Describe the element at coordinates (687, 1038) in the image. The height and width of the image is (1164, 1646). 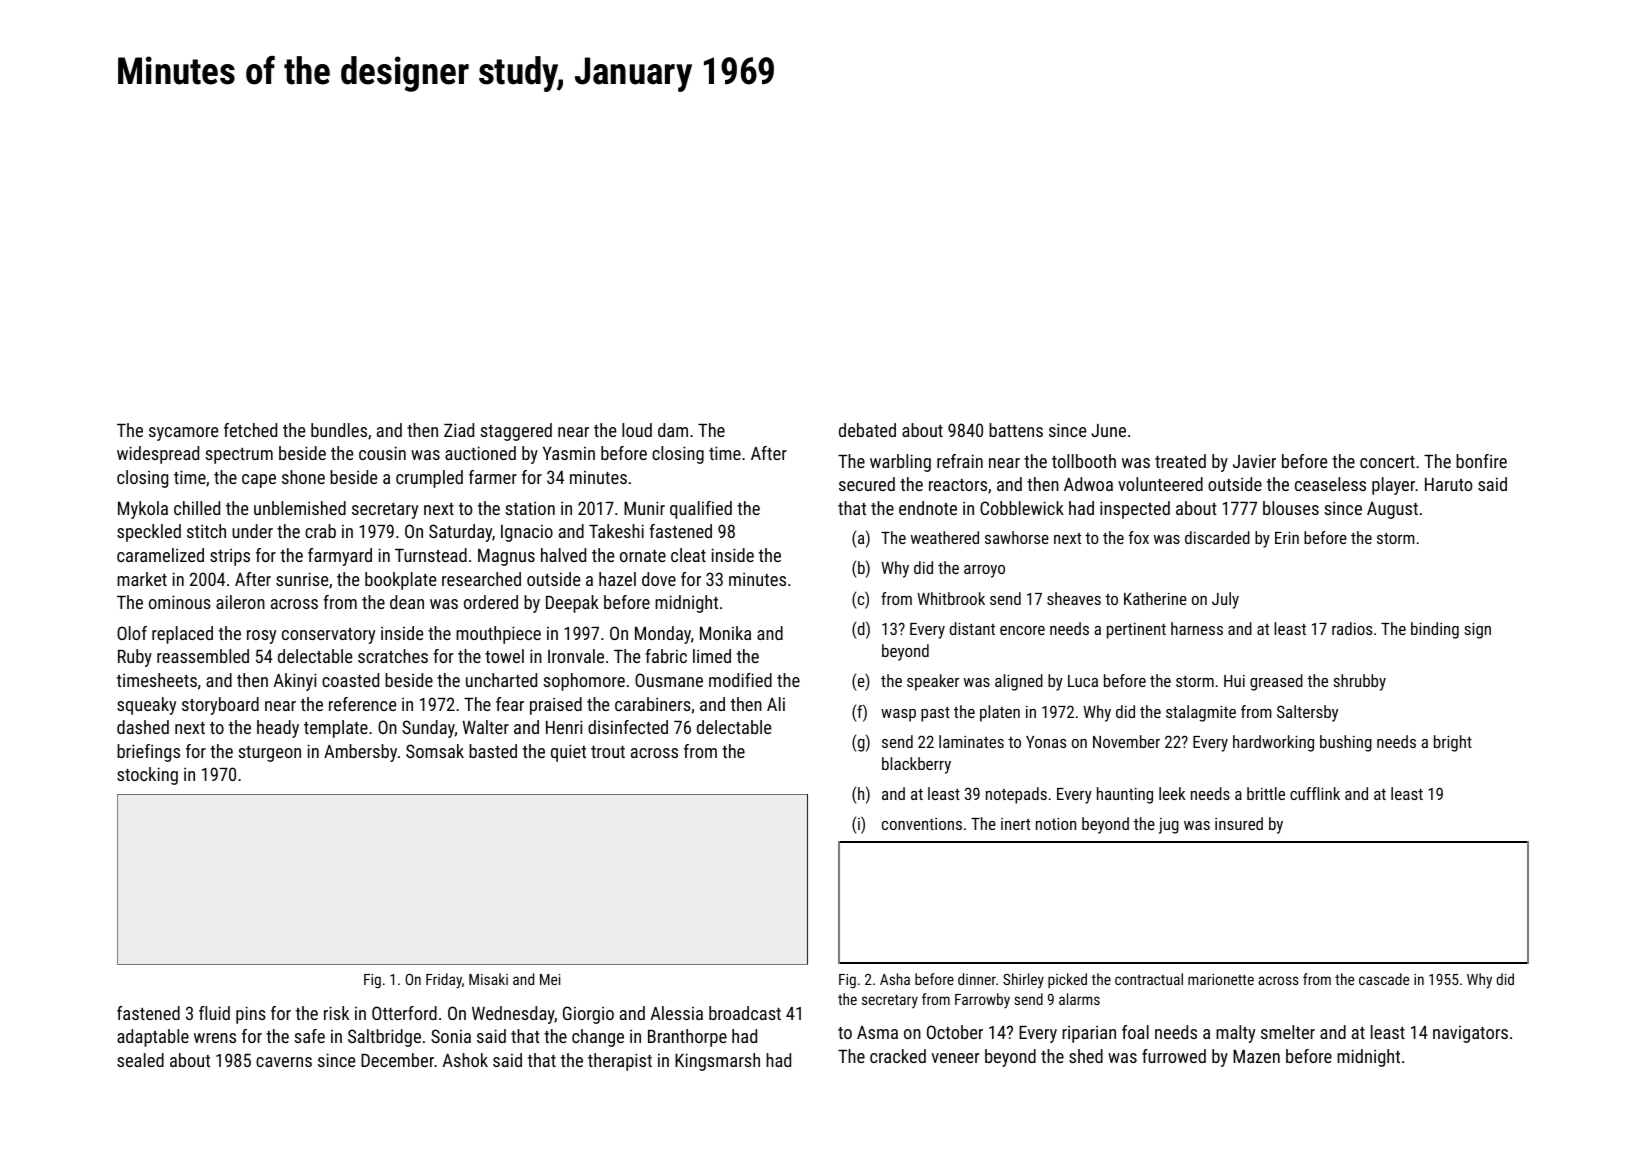
I see `Branthorpe` at that location.
